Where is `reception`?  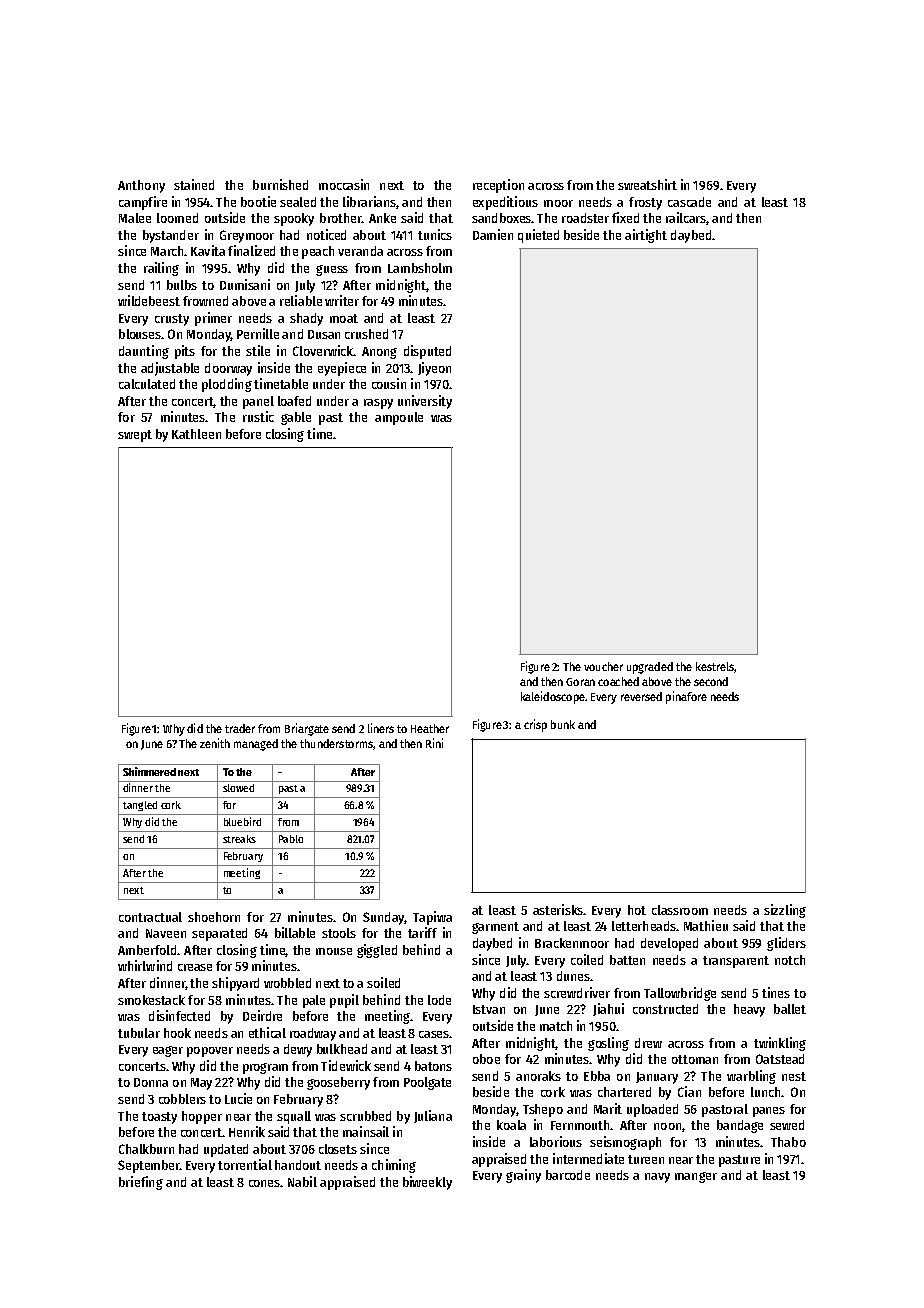 reception is located at coordinates (498, 186).
